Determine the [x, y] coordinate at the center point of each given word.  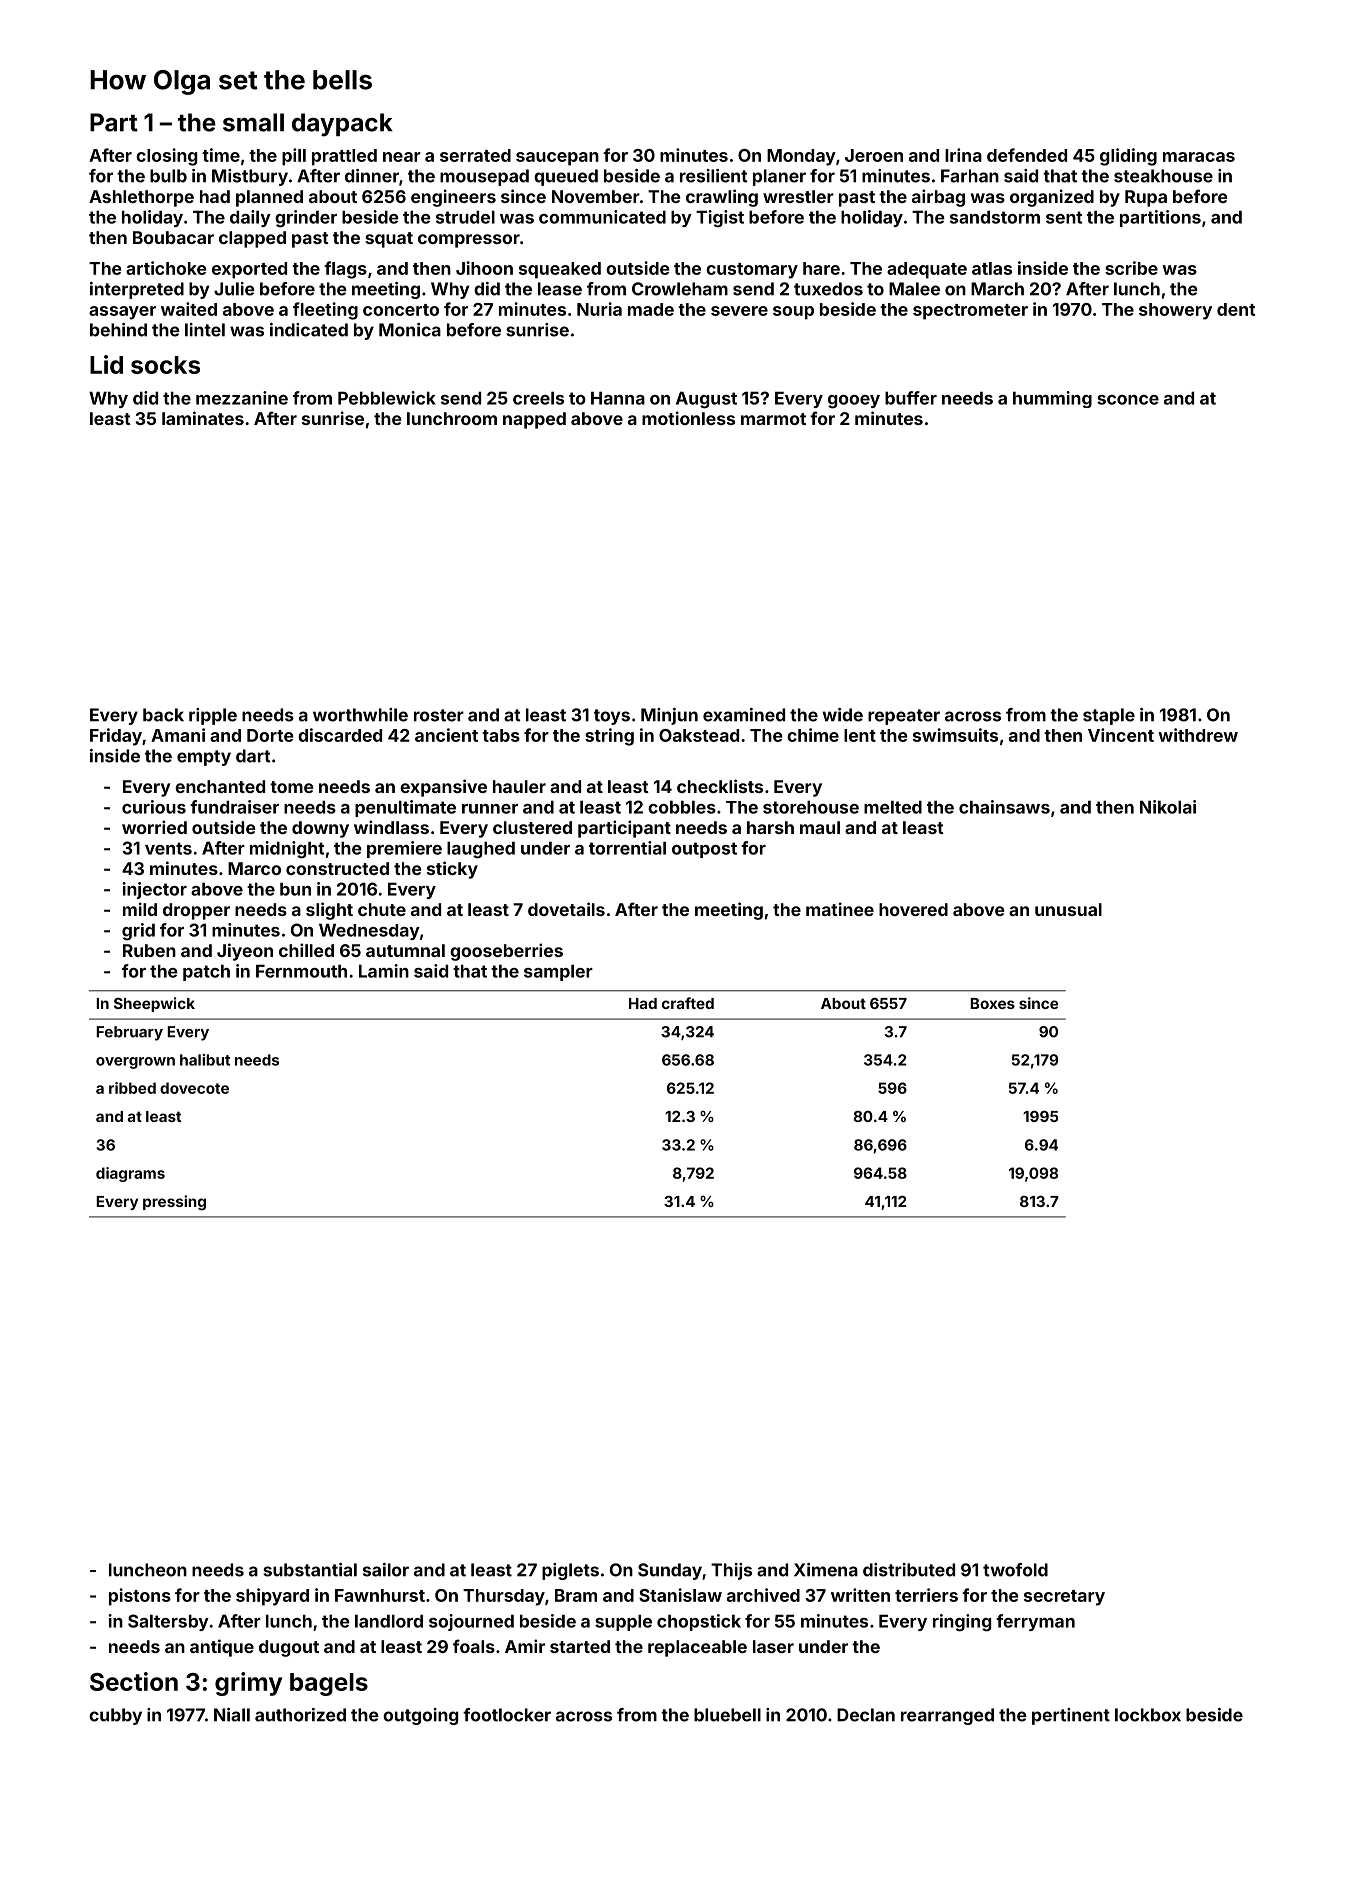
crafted [688, 1003]
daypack [342, 125]
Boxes [992, 1003]
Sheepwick [154, 1004]
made [651, 309]
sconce [1128, 400]
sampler [558, 972]
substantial [310, 1570]
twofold [1015, 1570]
